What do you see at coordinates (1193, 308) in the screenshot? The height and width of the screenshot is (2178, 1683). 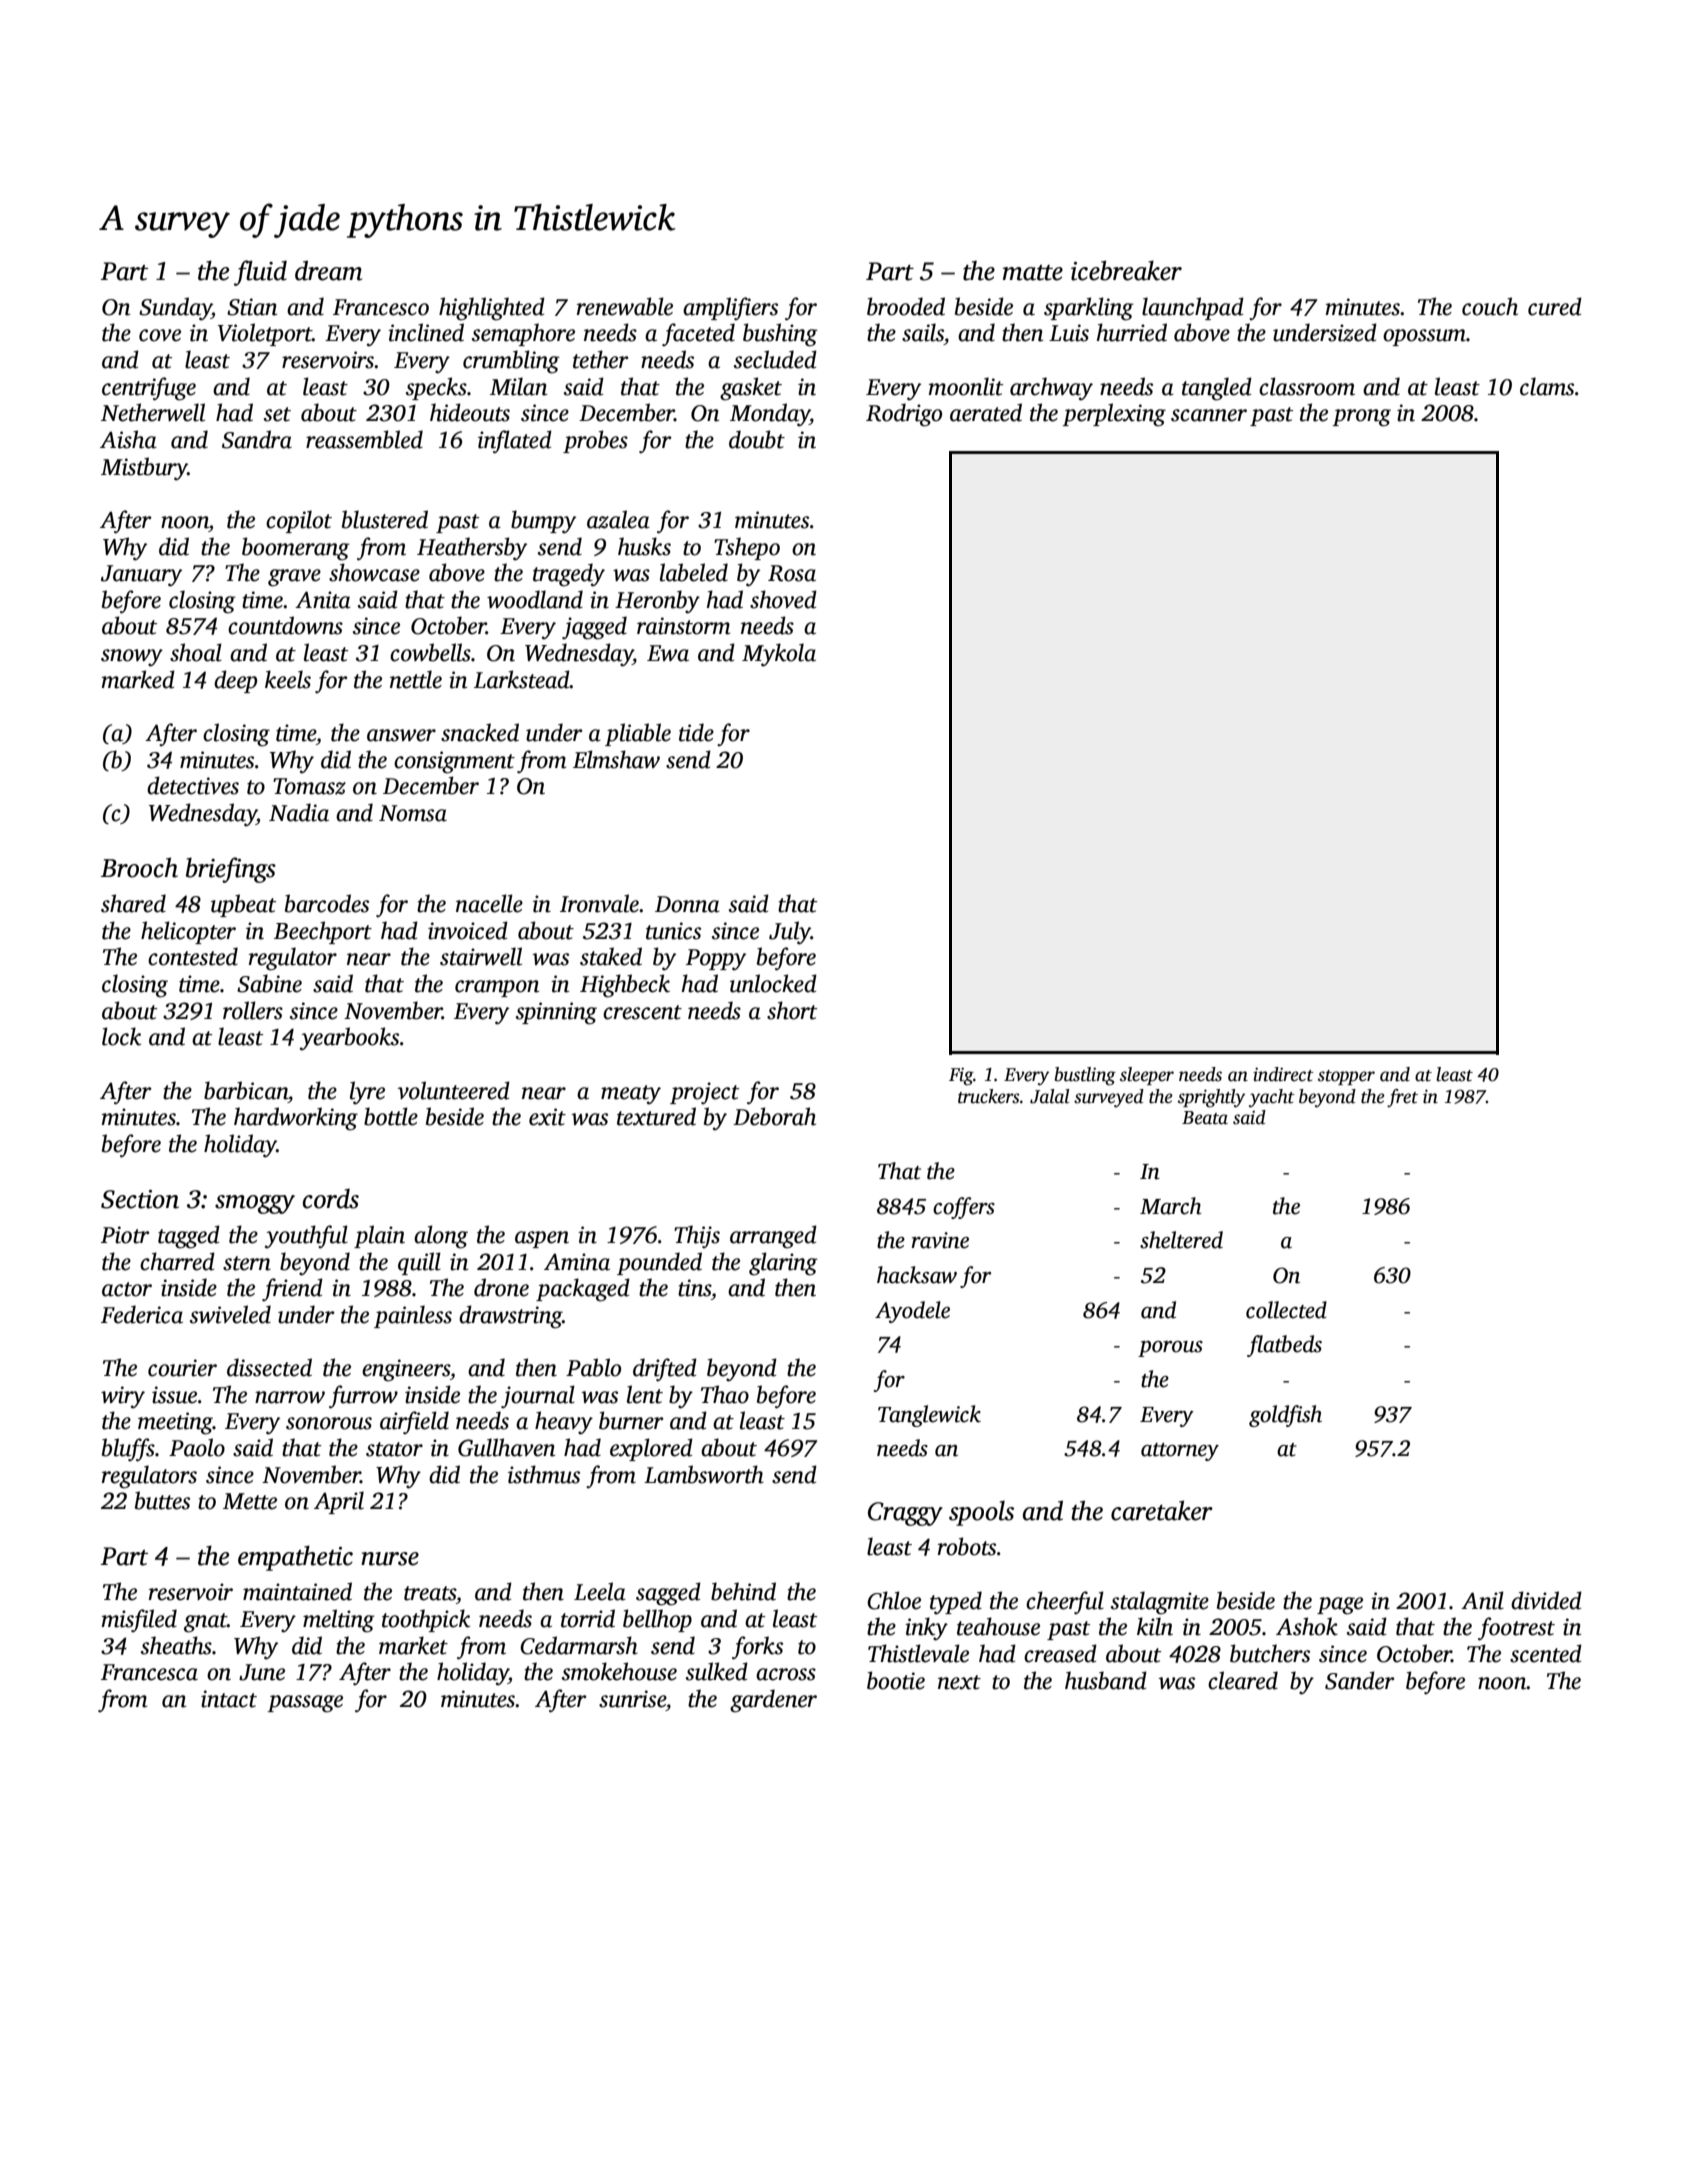 I see `launchpad` at bounding box center [1193, 308].
